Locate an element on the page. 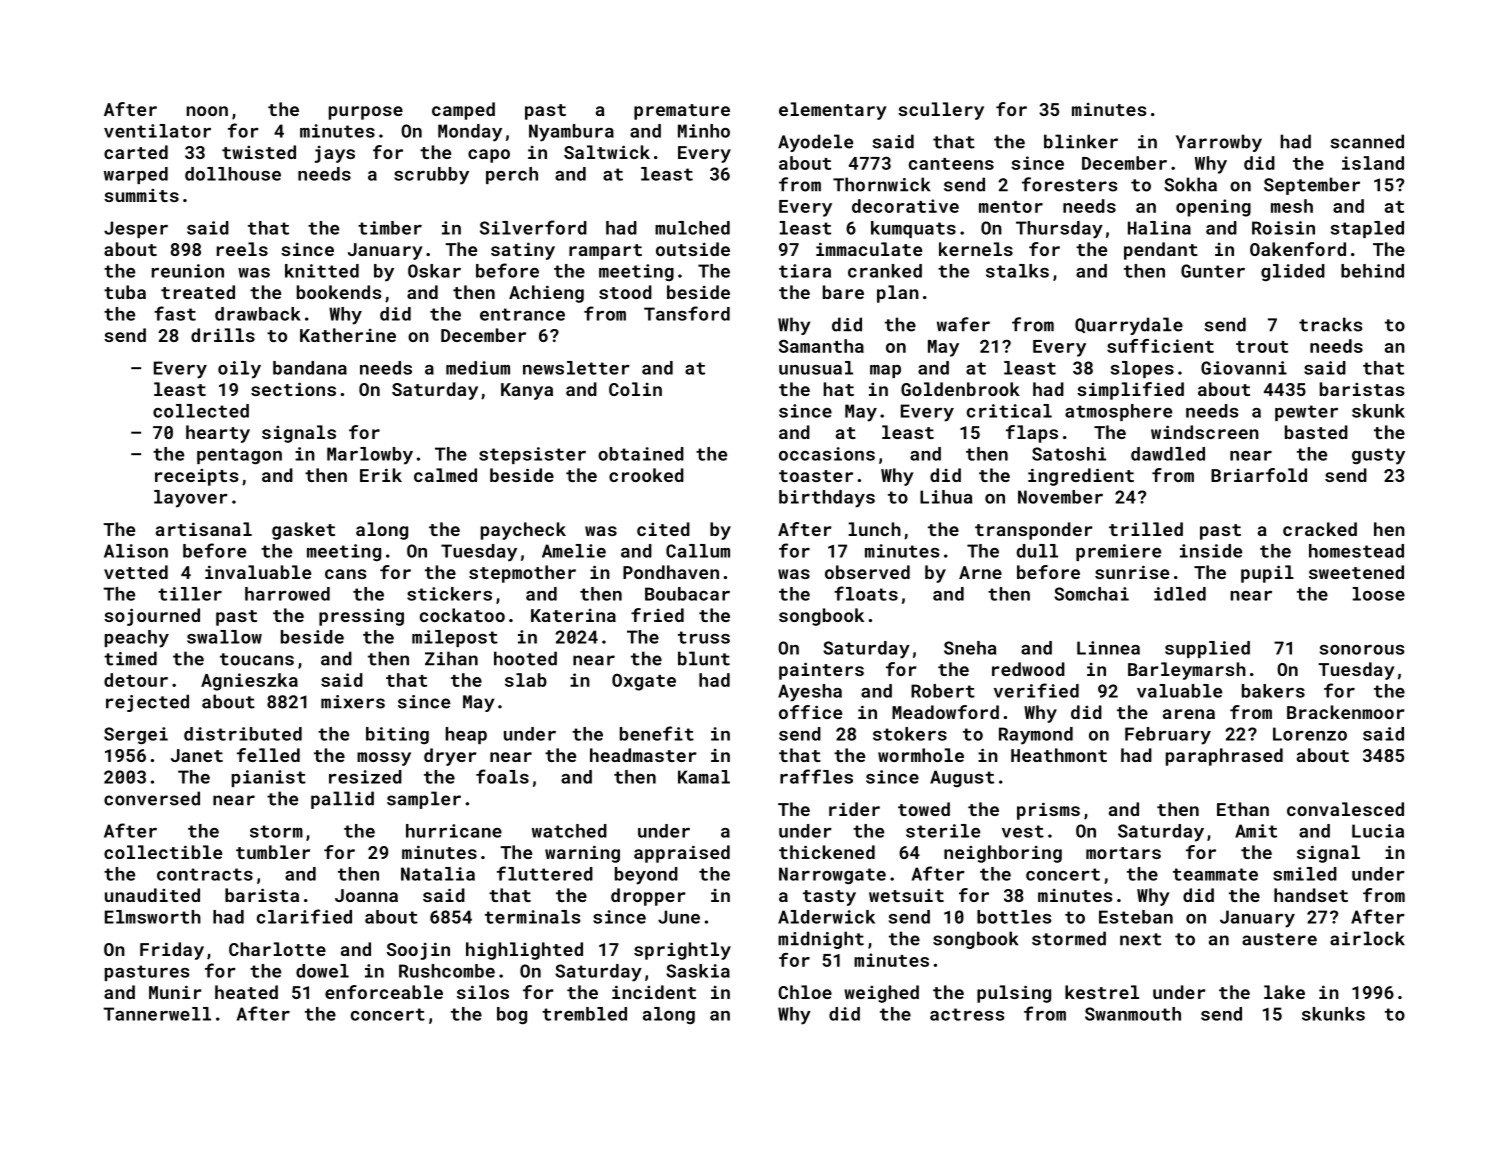 The width and height of the page is (1509, 1166). convalesced is located at coordinates (1345, 809).
